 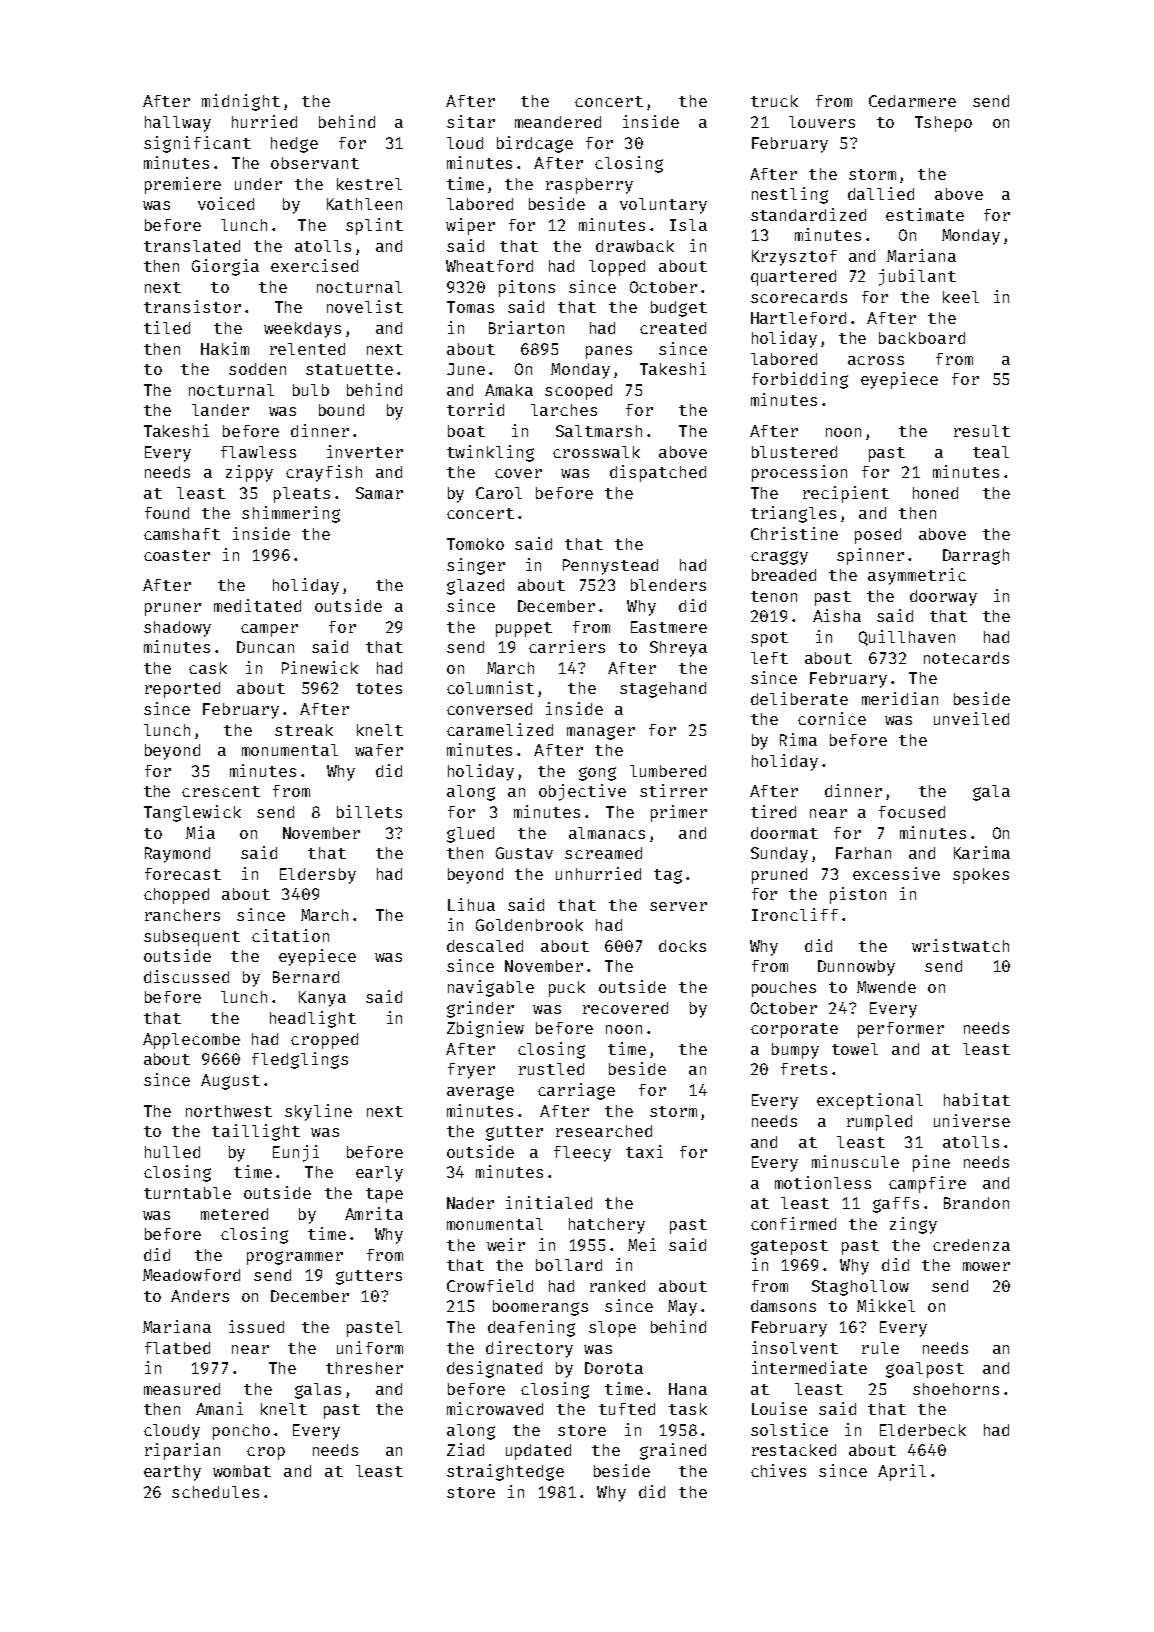 What do you see at coordinates (500, 729) in the image?
I see `caramelized` at bounding box center [500, 729].
